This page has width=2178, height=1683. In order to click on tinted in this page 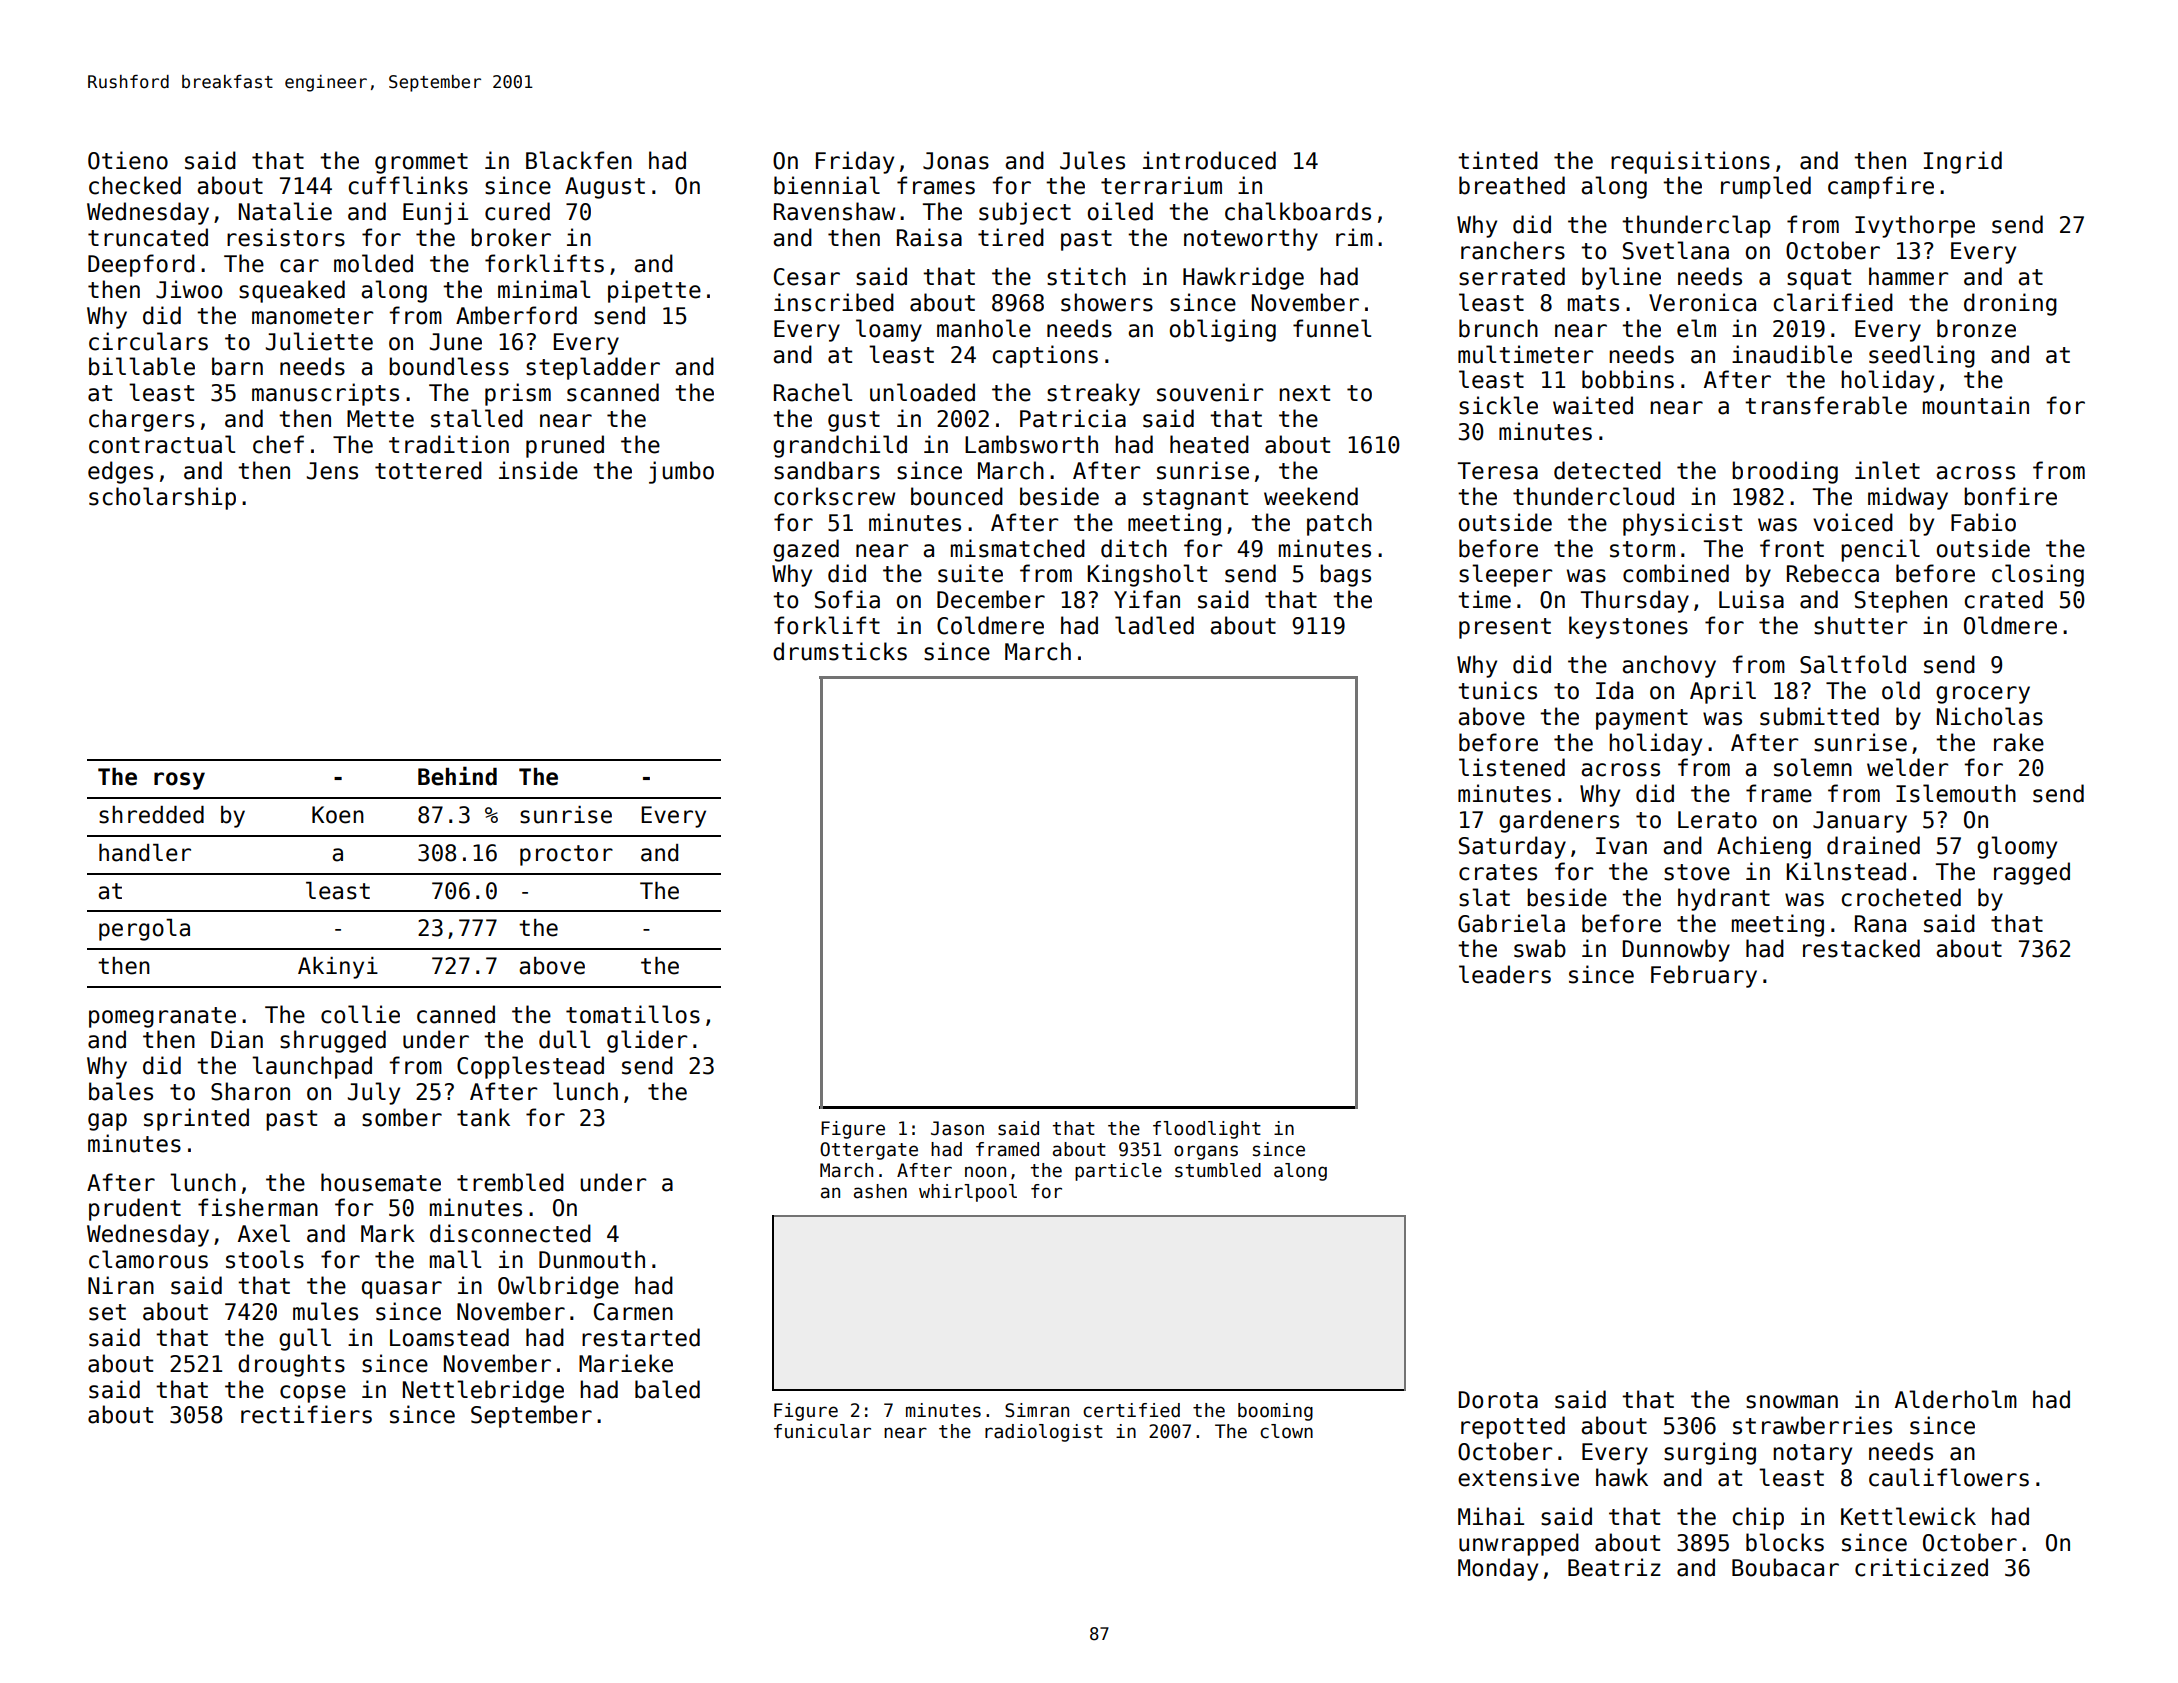, I will do `click(1498, 160)`.
